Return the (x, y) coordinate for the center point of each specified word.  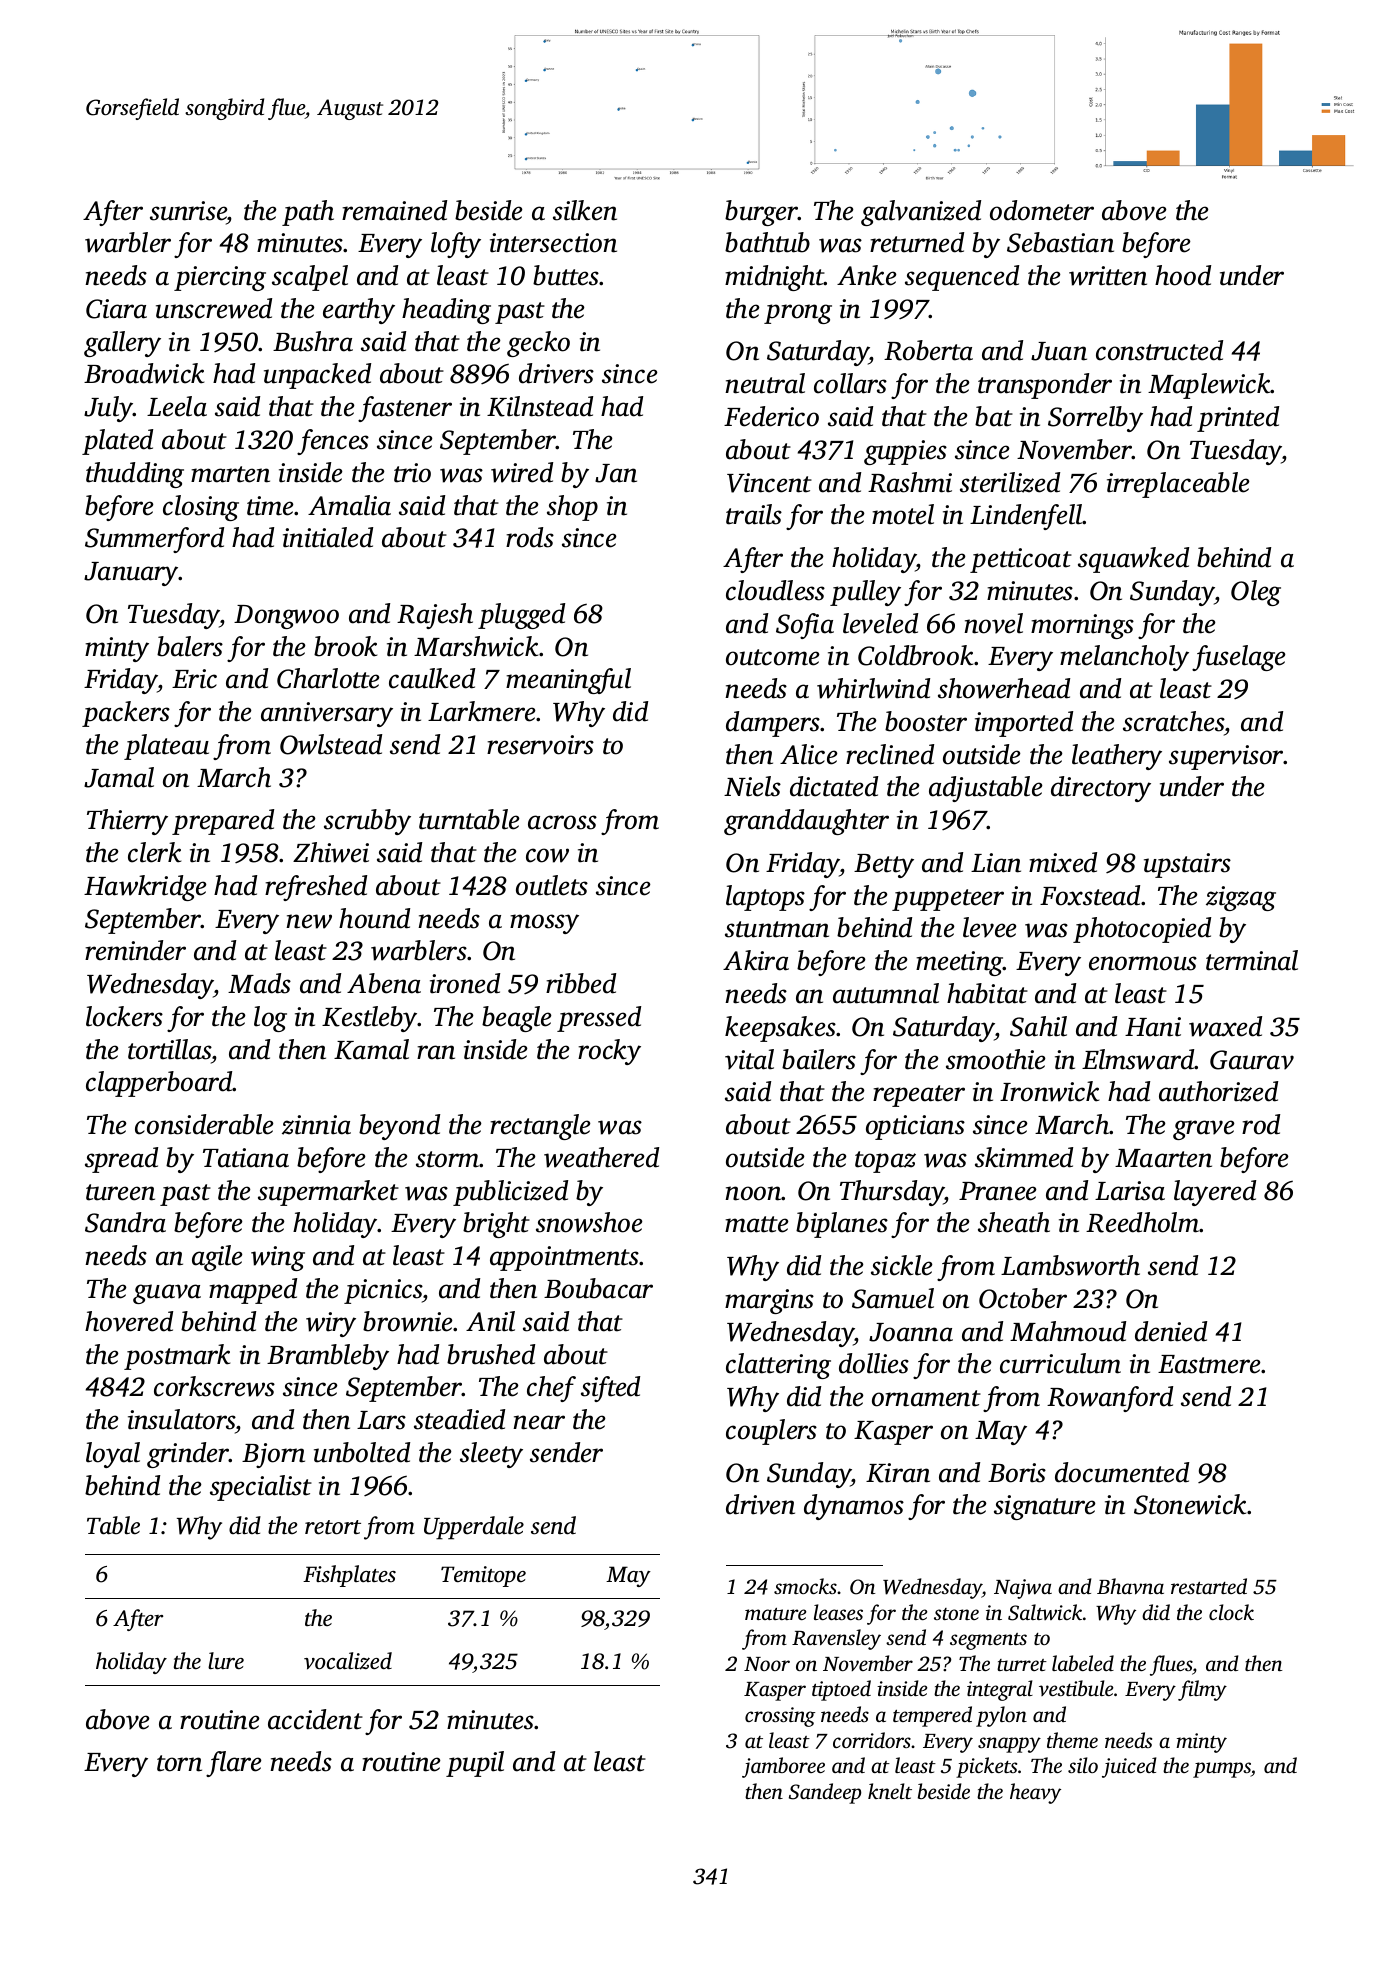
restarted (1209, 1586)
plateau (166, 747)
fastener (405, 409)
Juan (1059, 351)
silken (585, 210)
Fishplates (349, 1576)
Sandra (125, 1222)
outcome (773, 657)
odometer (1042, 210)
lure (226, 1661)
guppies (905, 452)
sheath (1014, 1222)
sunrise (188, 211)
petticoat (1021, 560)
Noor (767, 1664)
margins (769, 1301)
